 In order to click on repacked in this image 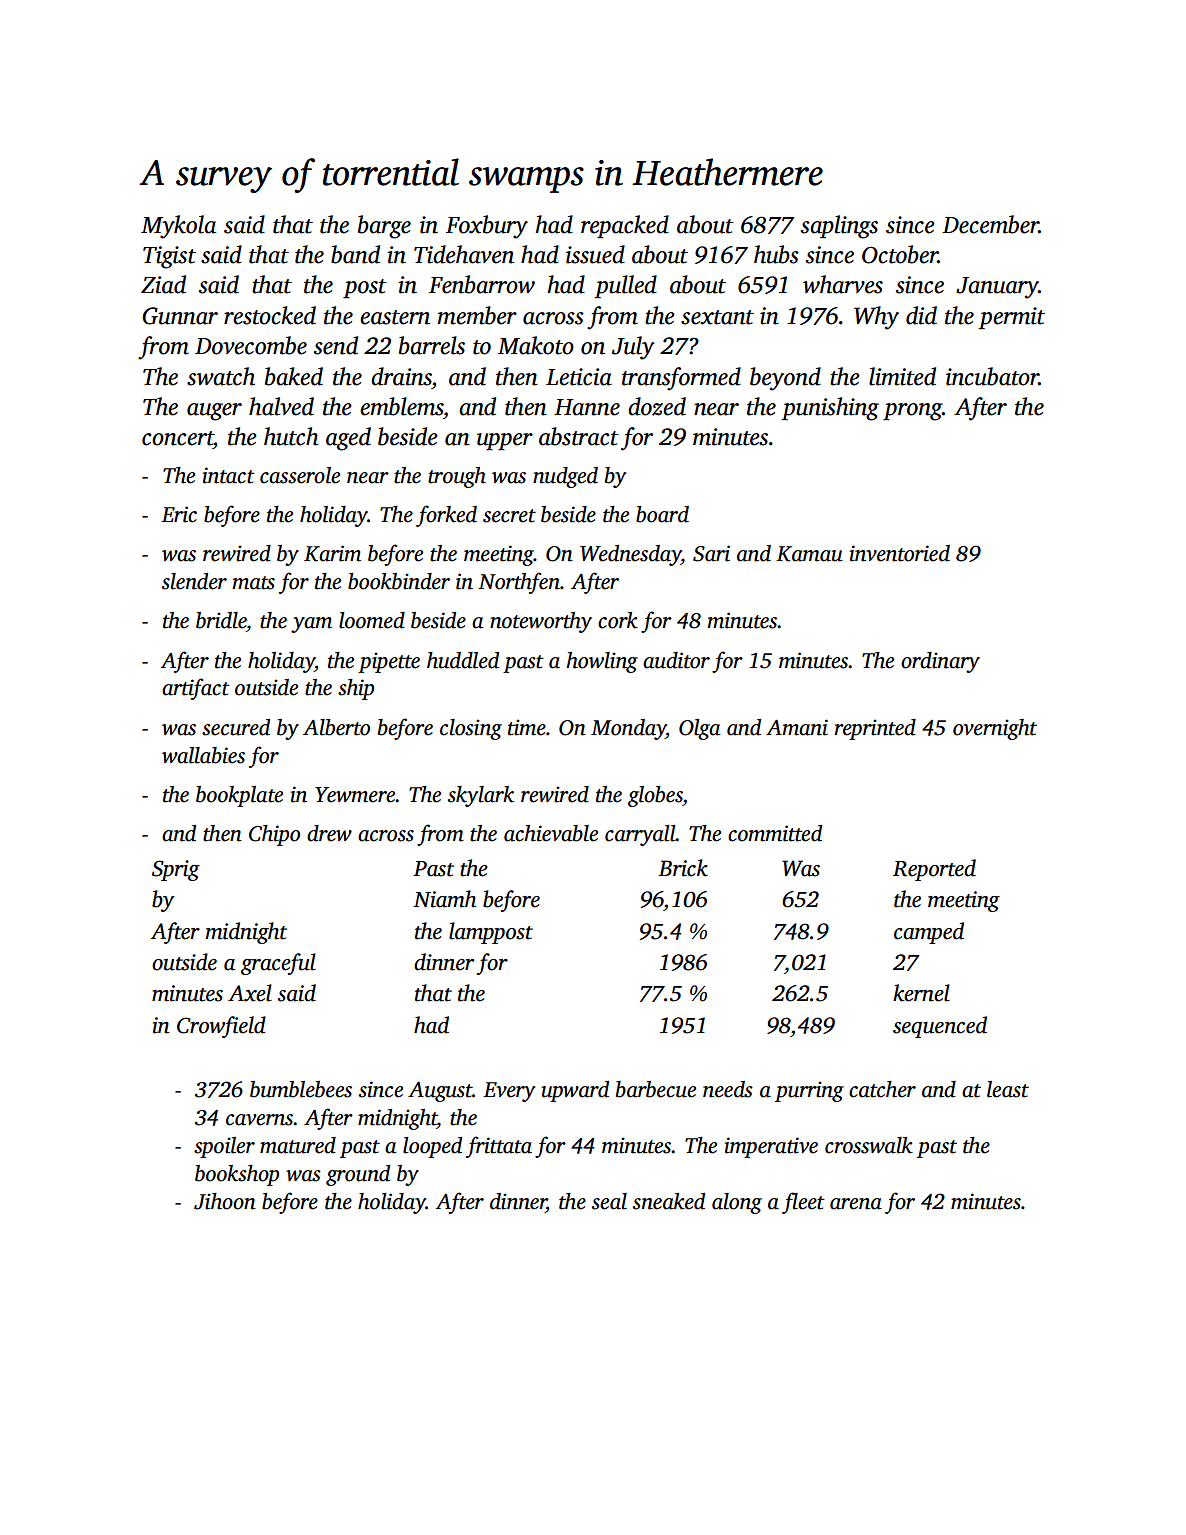, I will do `click(625, 226)`.
